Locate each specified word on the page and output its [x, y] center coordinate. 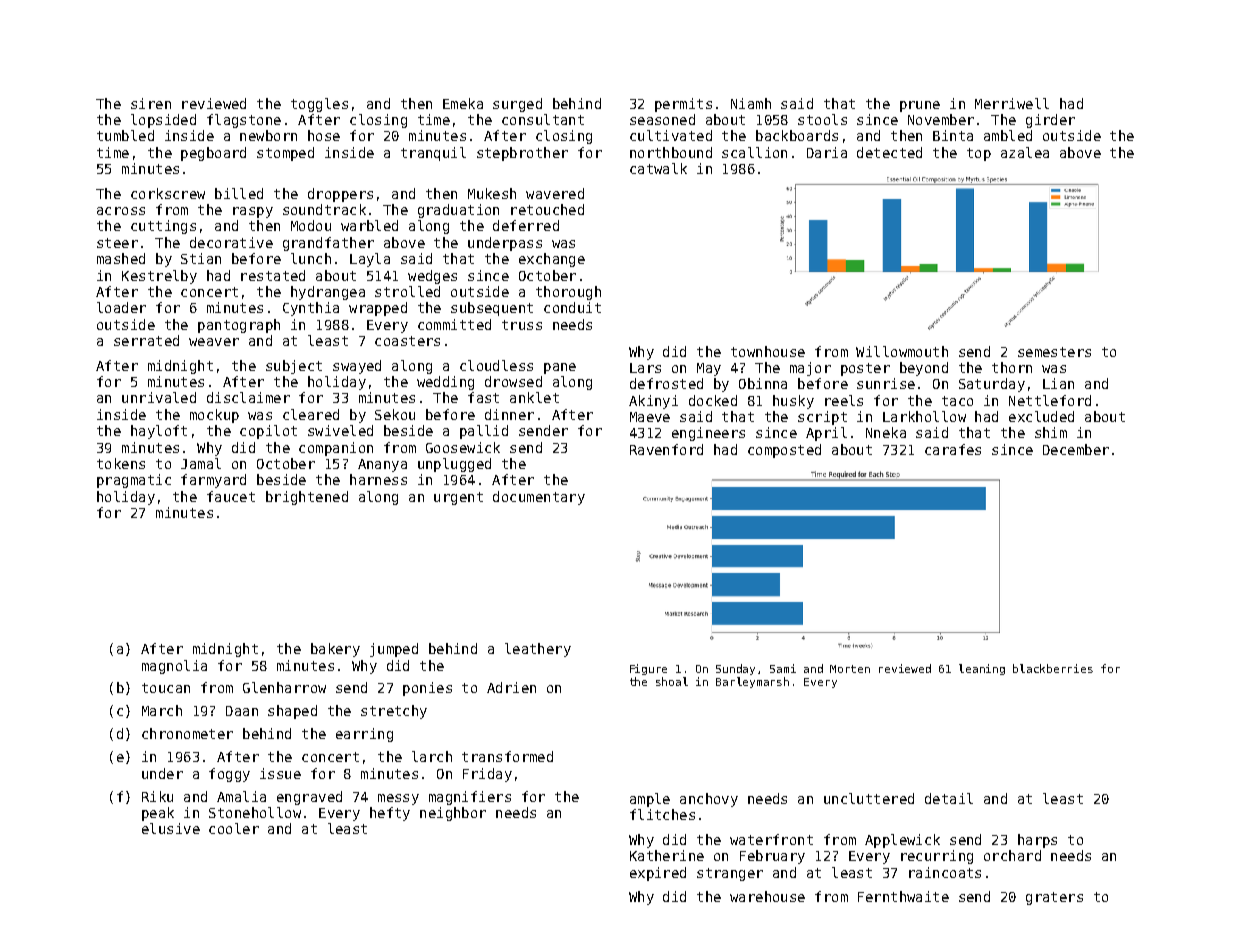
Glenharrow [284, 687]
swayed [357, 367]
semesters [1054, 352]
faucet [231, 496]
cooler [234, 828]
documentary [539, 498]
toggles [319, 105]
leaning [982, 669]
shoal [672, 681]
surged [517, 105]
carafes [953, 449]
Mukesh [492, 193]
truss [522, 325]
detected [889, 152]
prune [920, 106]
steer [117, 243]
